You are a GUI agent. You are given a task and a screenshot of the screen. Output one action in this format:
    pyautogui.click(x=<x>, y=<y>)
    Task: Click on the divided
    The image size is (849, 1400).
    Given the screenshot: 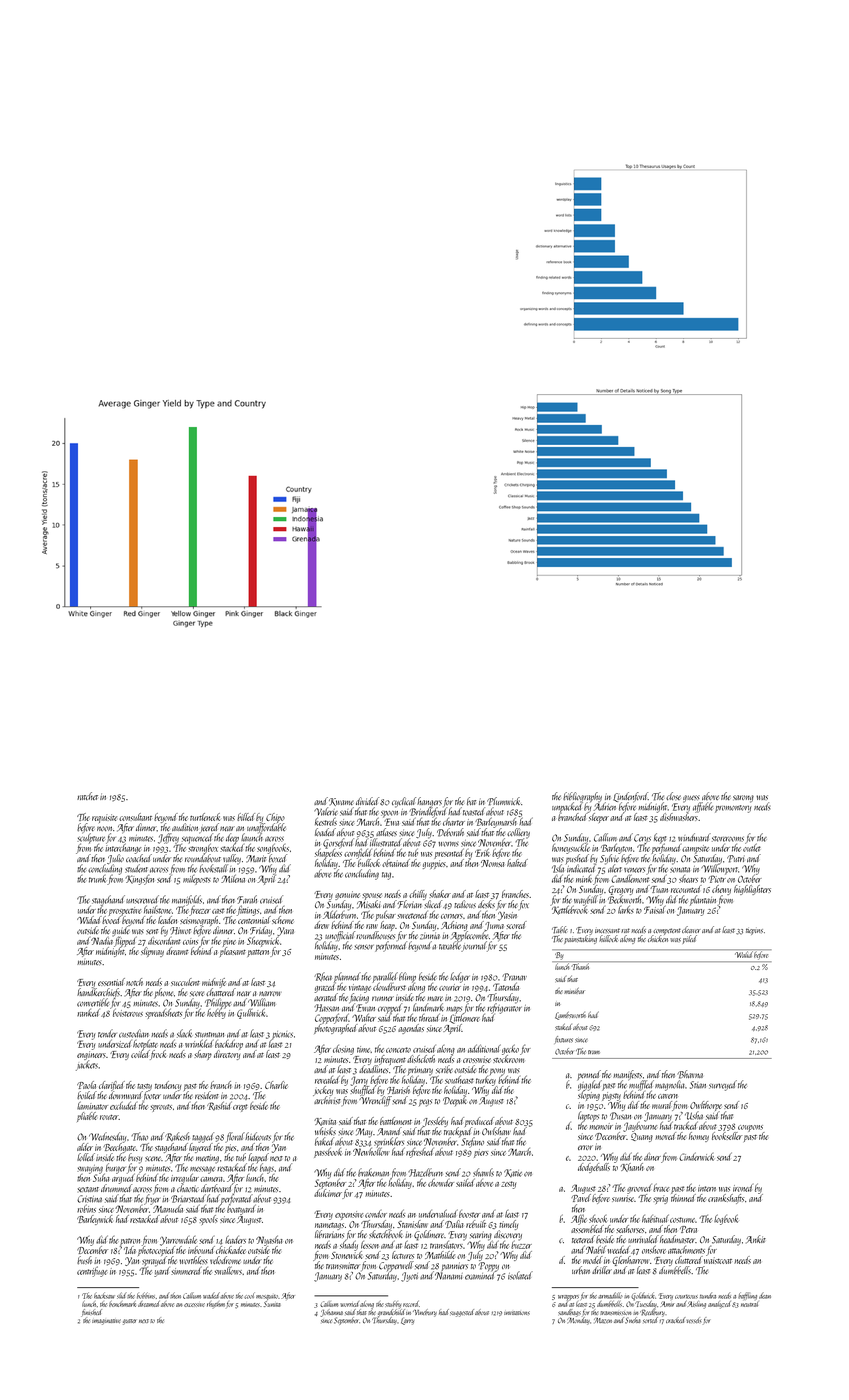 What is the action you would take?
    pyautogui.click(x=367, y=801)
